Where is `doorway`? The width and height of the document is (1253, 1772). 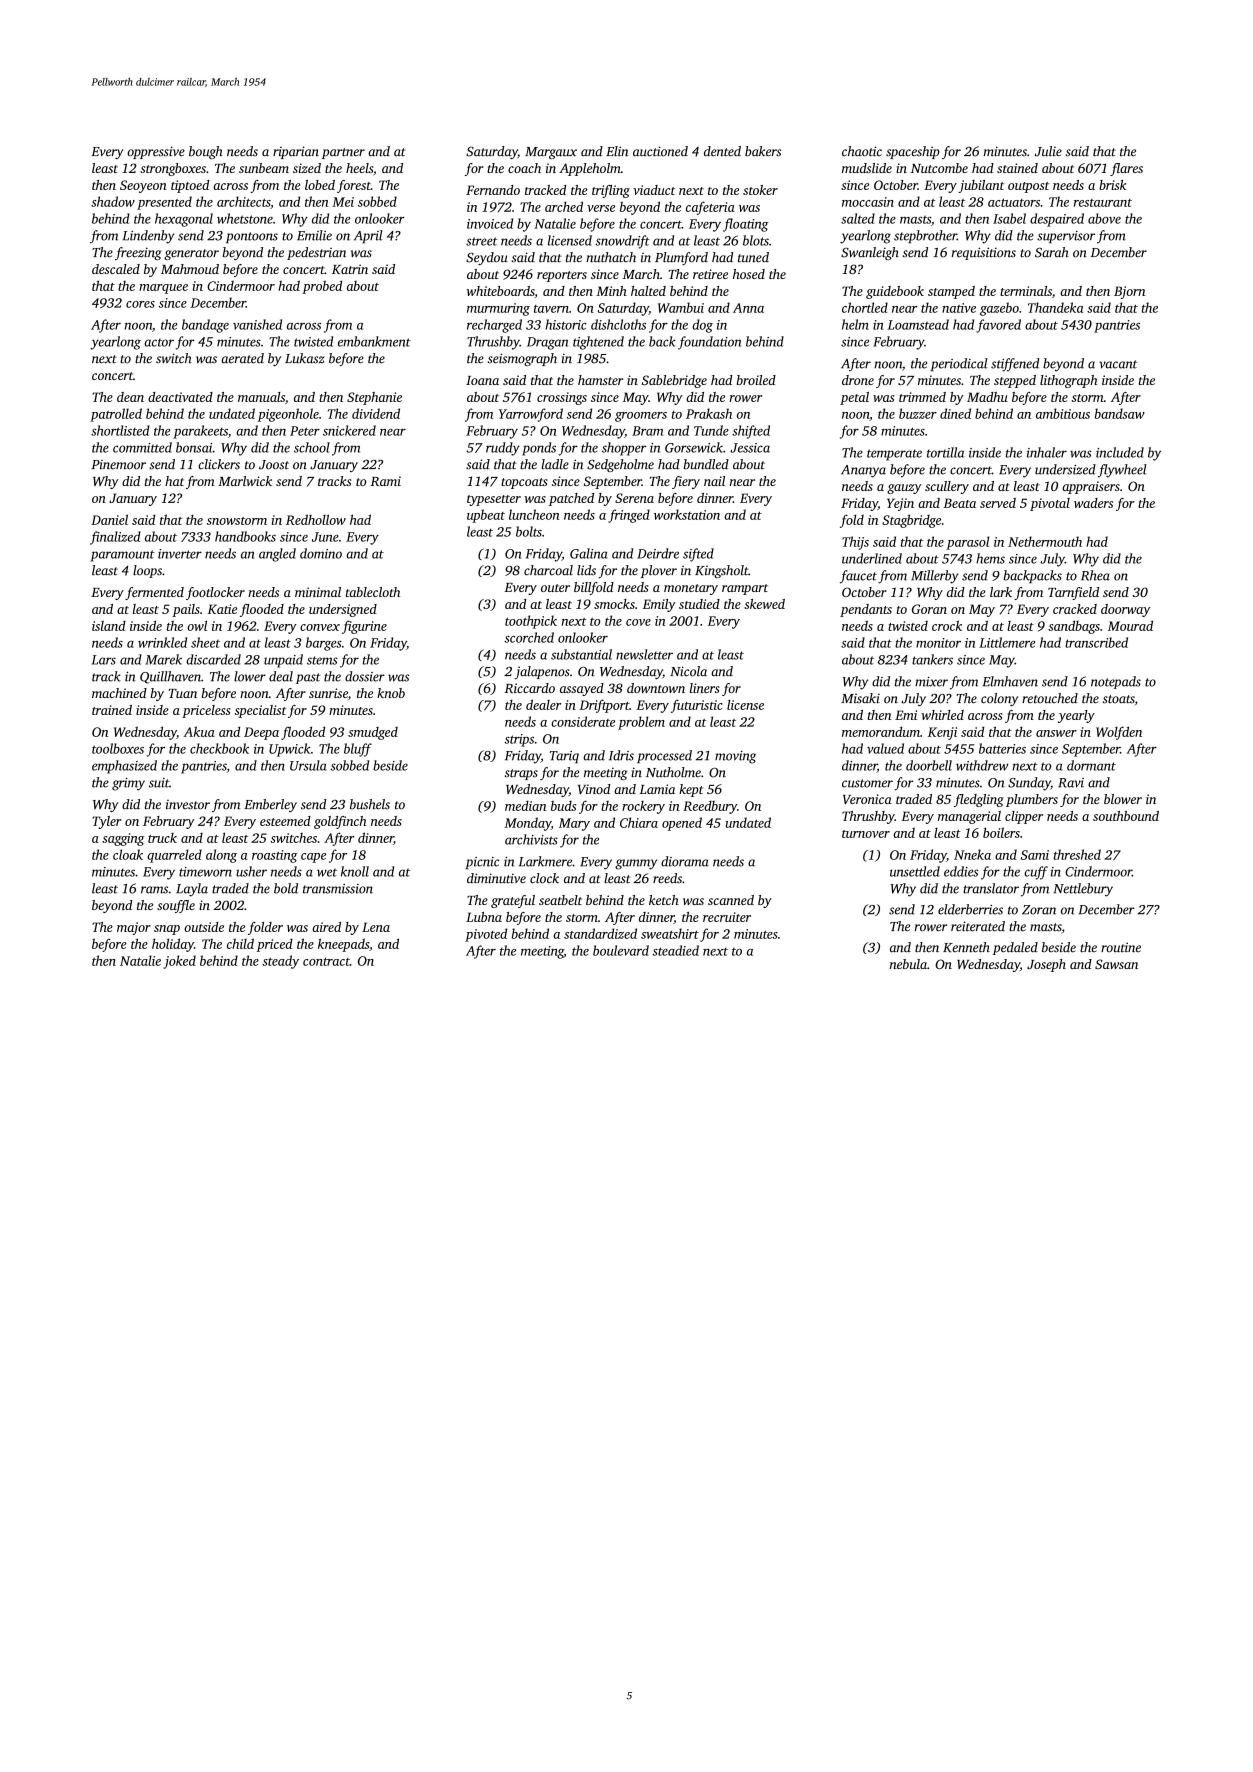
doorway is located at coordinates (1125, 610).
